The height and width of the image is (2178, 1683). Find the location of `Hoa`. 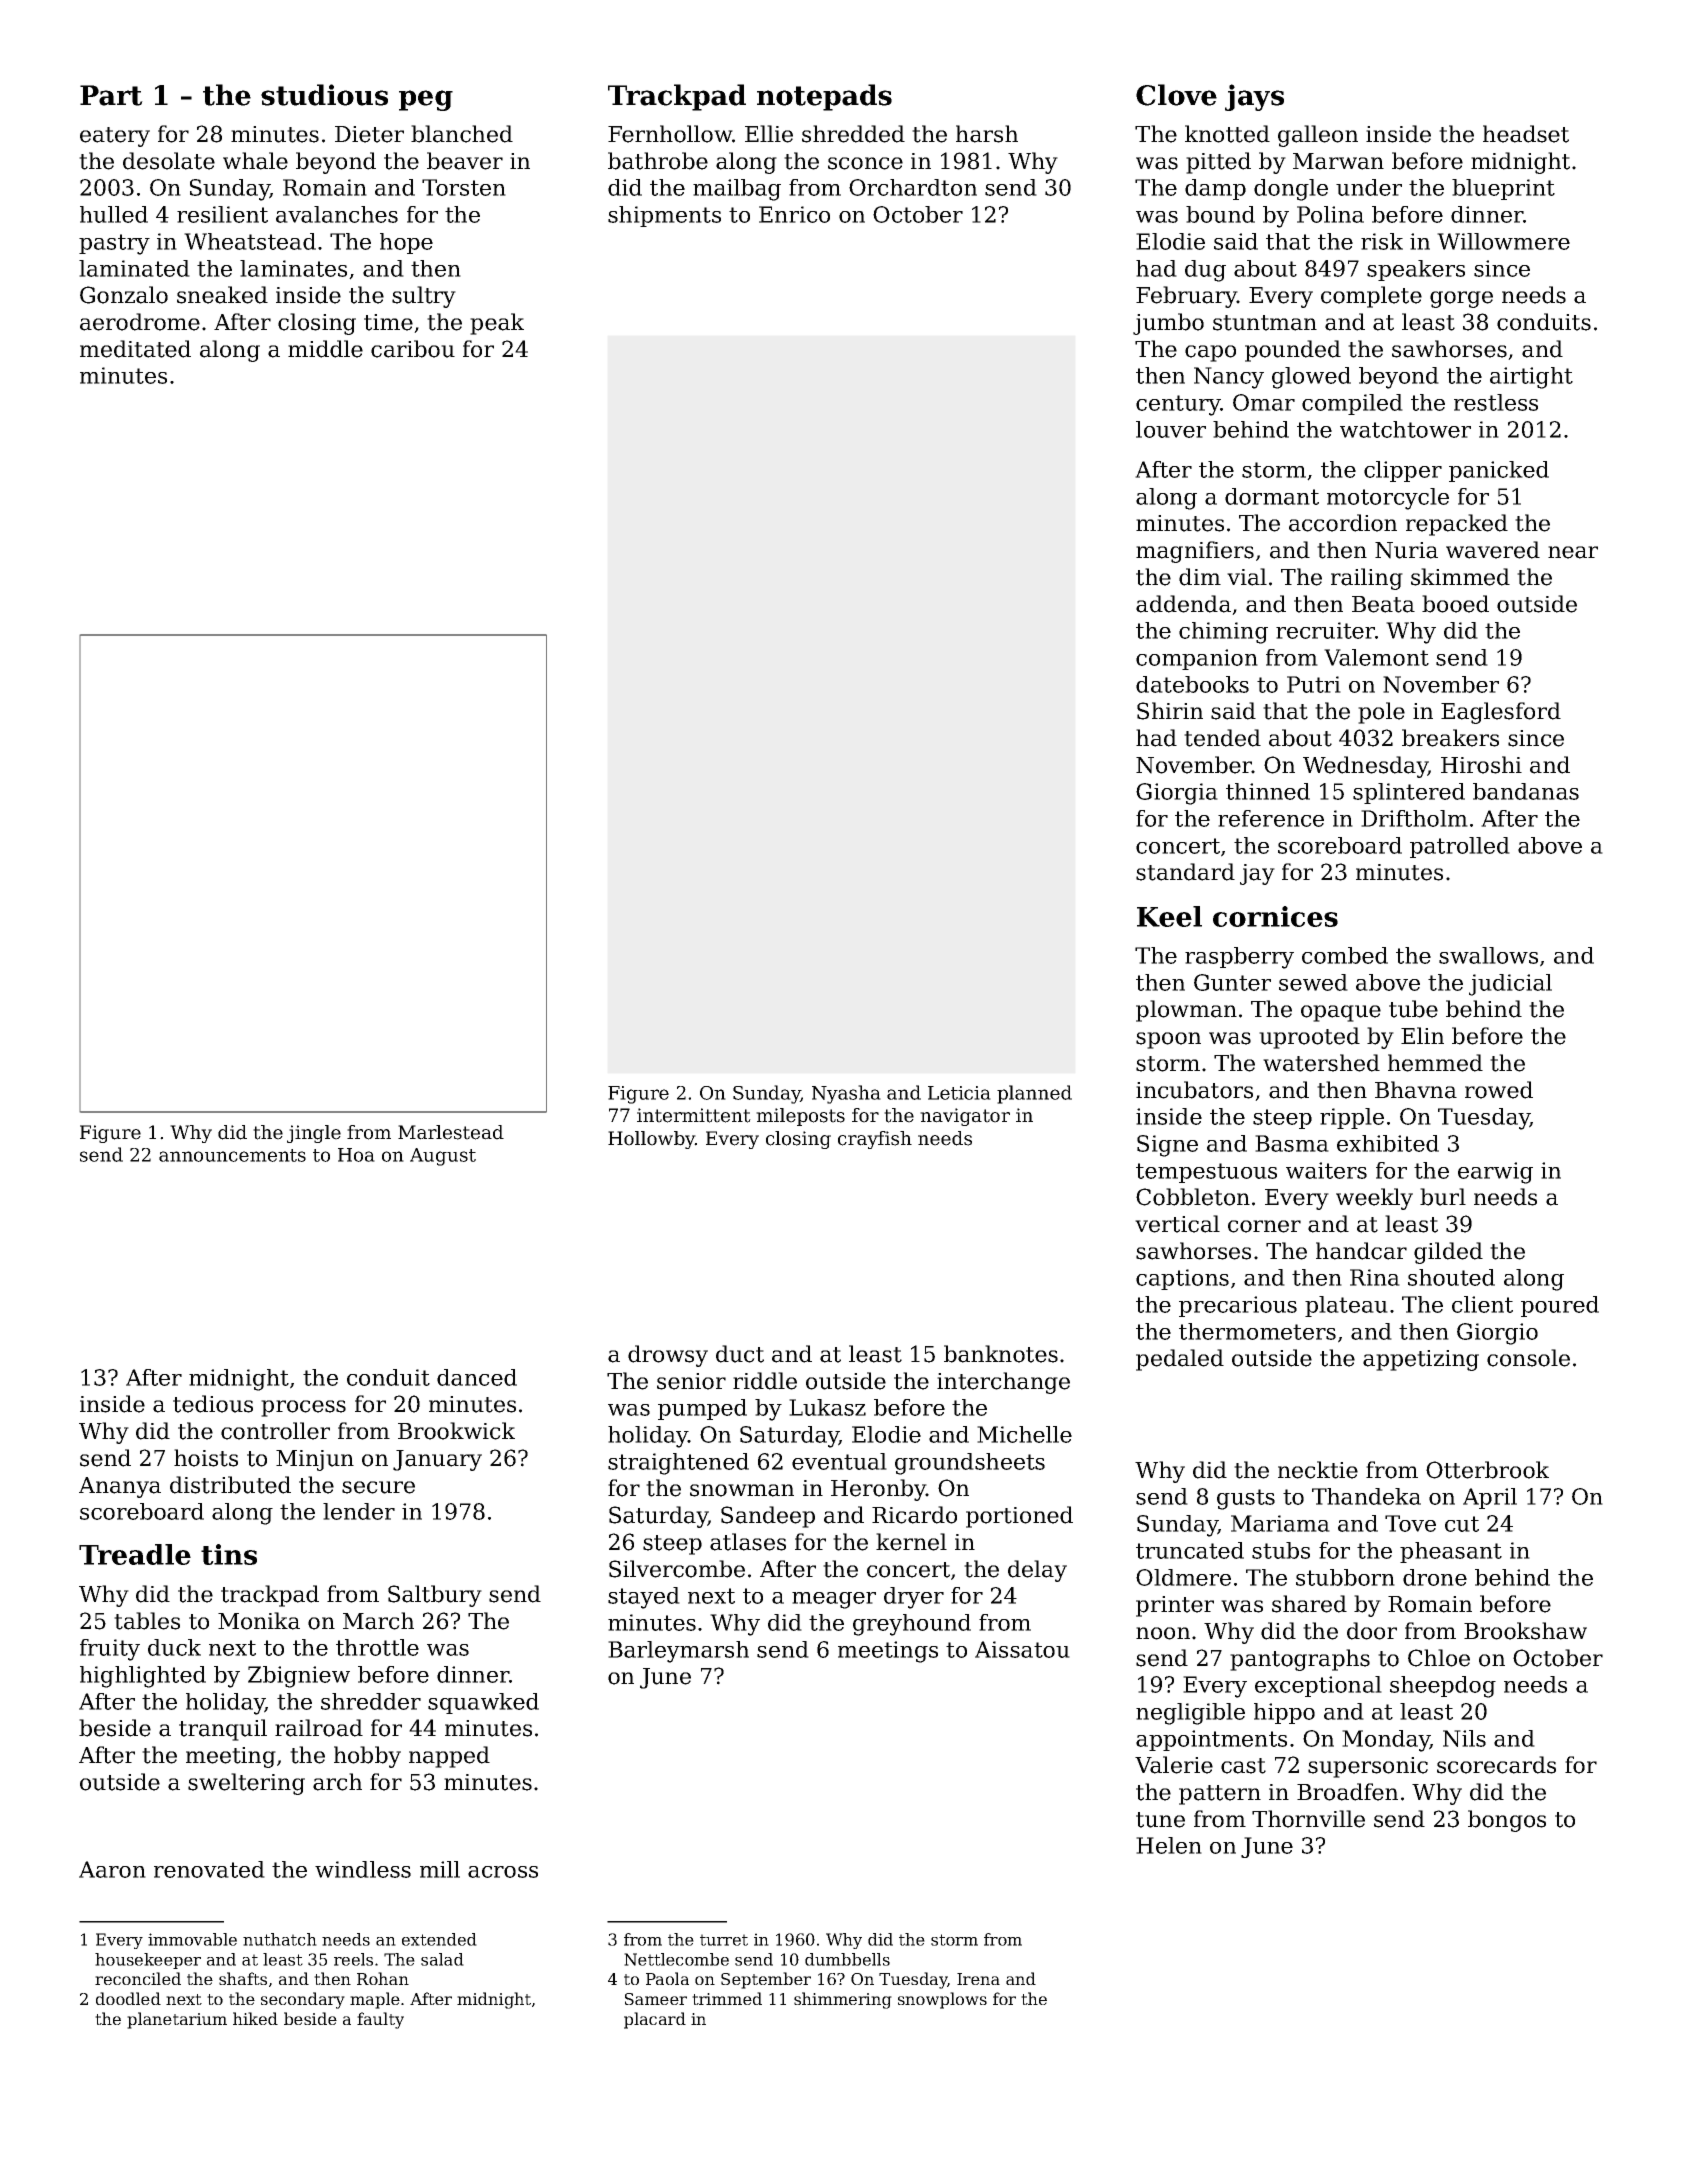

Hoa is located at coordinates (356, 1155).
